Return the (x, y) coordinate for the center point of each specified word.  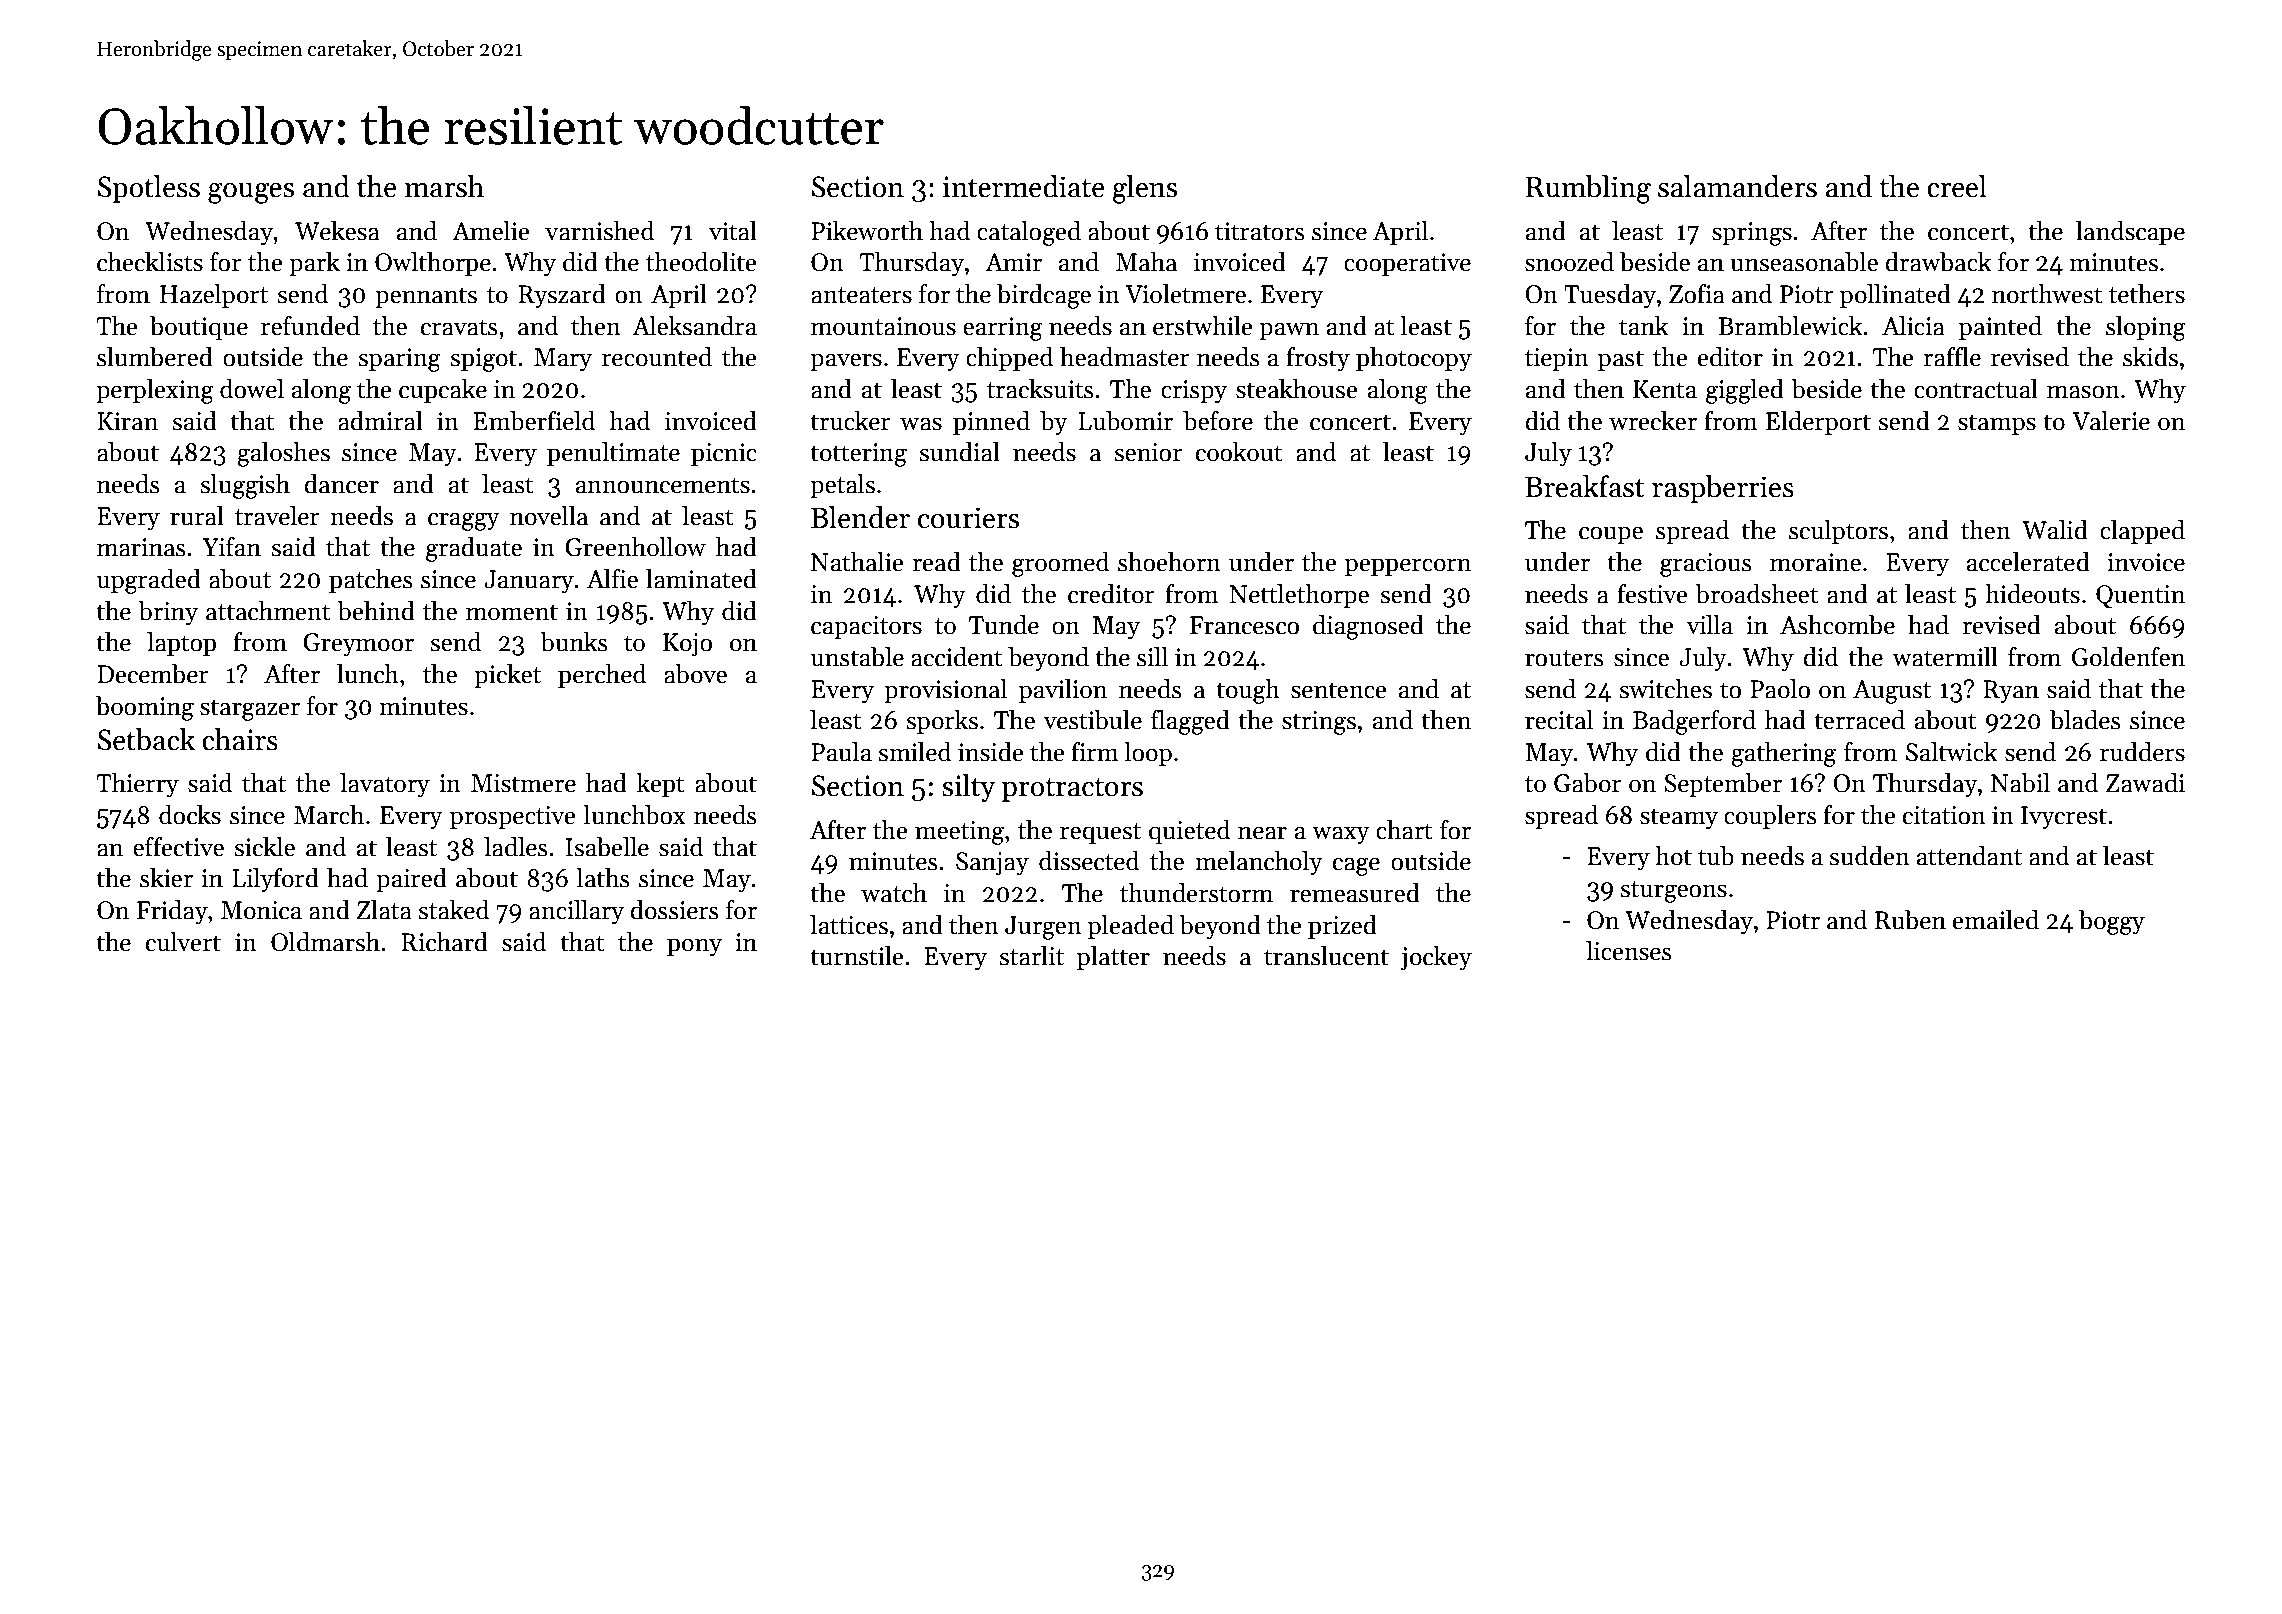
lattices (849, 925)
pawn (1289, 331)
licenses (1629, 951)
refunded (310, 326)
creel (1957, 186)
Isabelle (607, 847)
